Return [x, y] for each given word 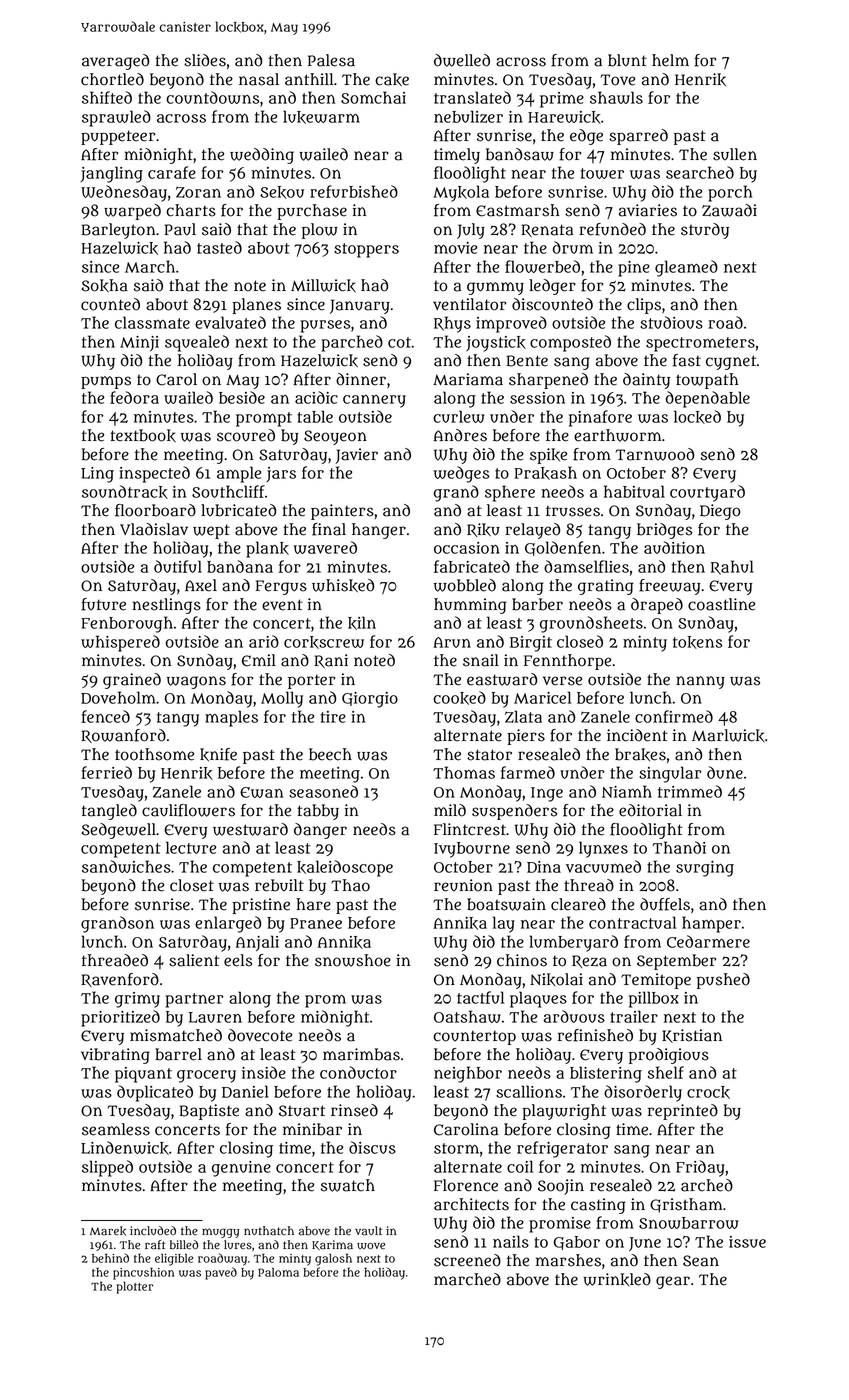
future [103, 604]
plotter [134, 1288]
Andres [460, 435]
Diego [720, 512]
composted [570, 343]
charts [191, 210]
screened [467, 1260]
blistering [606, 1074]
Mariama [468, 379]
